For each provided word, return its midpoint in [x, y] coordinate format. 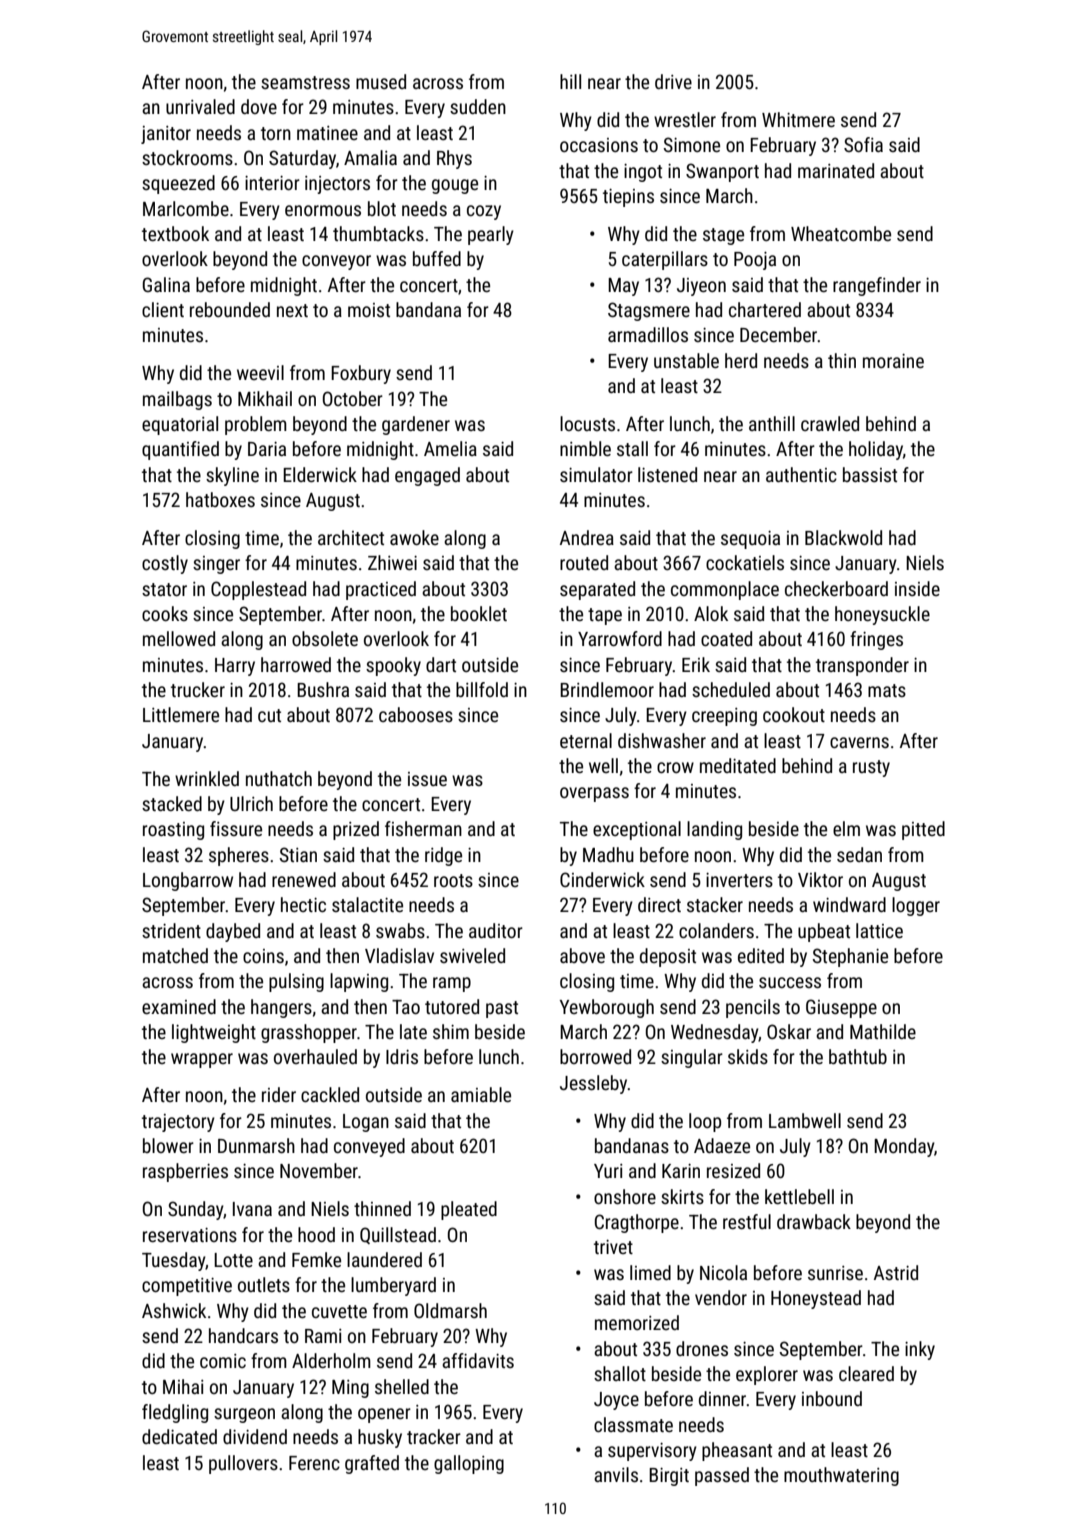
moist [369, 310]
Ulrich [251, 803]
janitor [166, 135]
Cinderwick [602, 879]
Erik [696, 664]
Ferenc [314, 1463]
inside [917, 588]
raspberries [185, 1172]
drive [673, 81]
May [623, 287]
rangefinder [877, 286]
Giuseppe [841, 1008]
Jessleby [594, 1084]
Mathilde [883, 1031]
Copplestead [258, 590]
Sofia [863, 144]
